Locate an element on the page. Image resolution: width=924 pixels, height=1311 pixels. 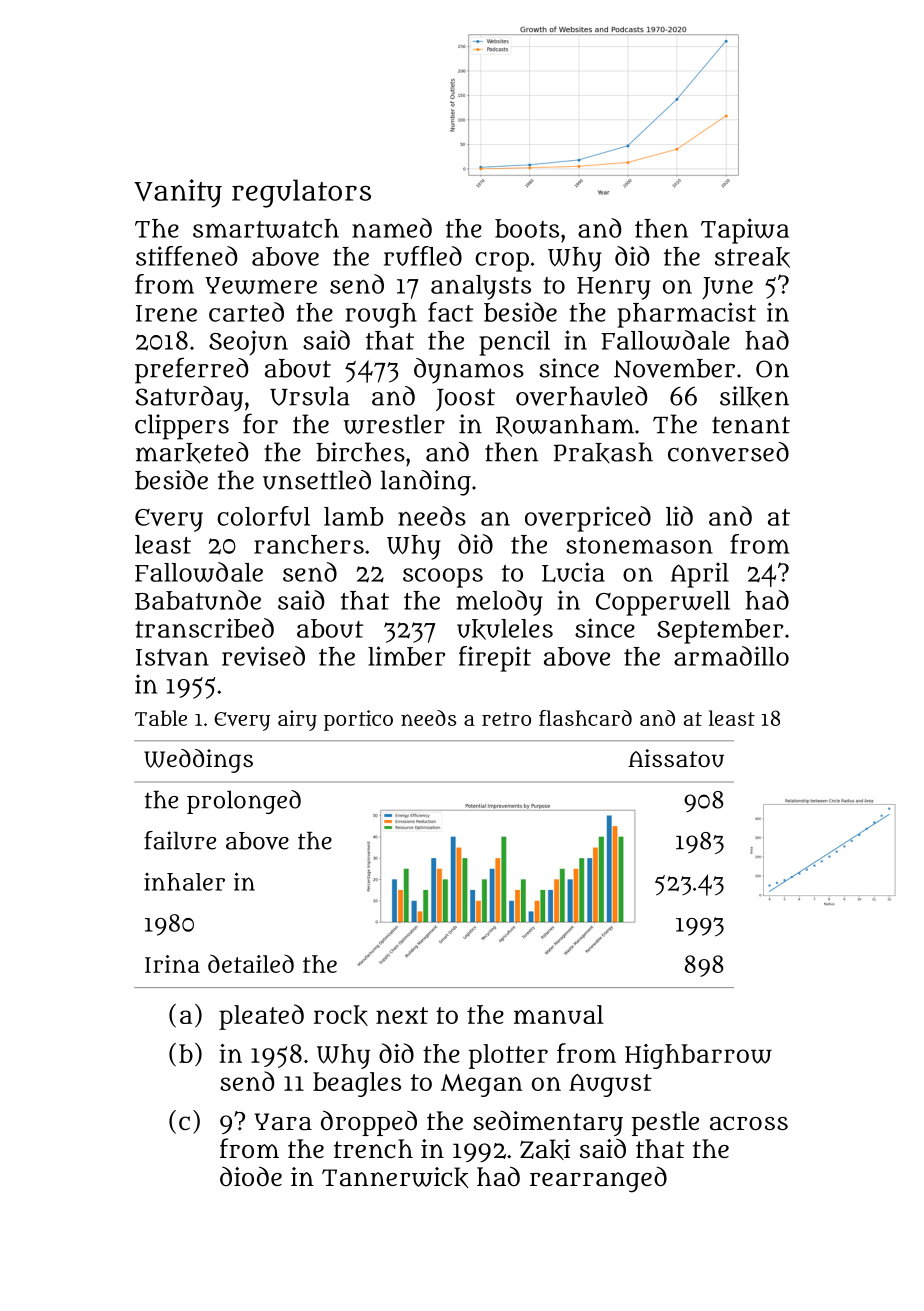
stiffened is located at coordinates (186, 256).
